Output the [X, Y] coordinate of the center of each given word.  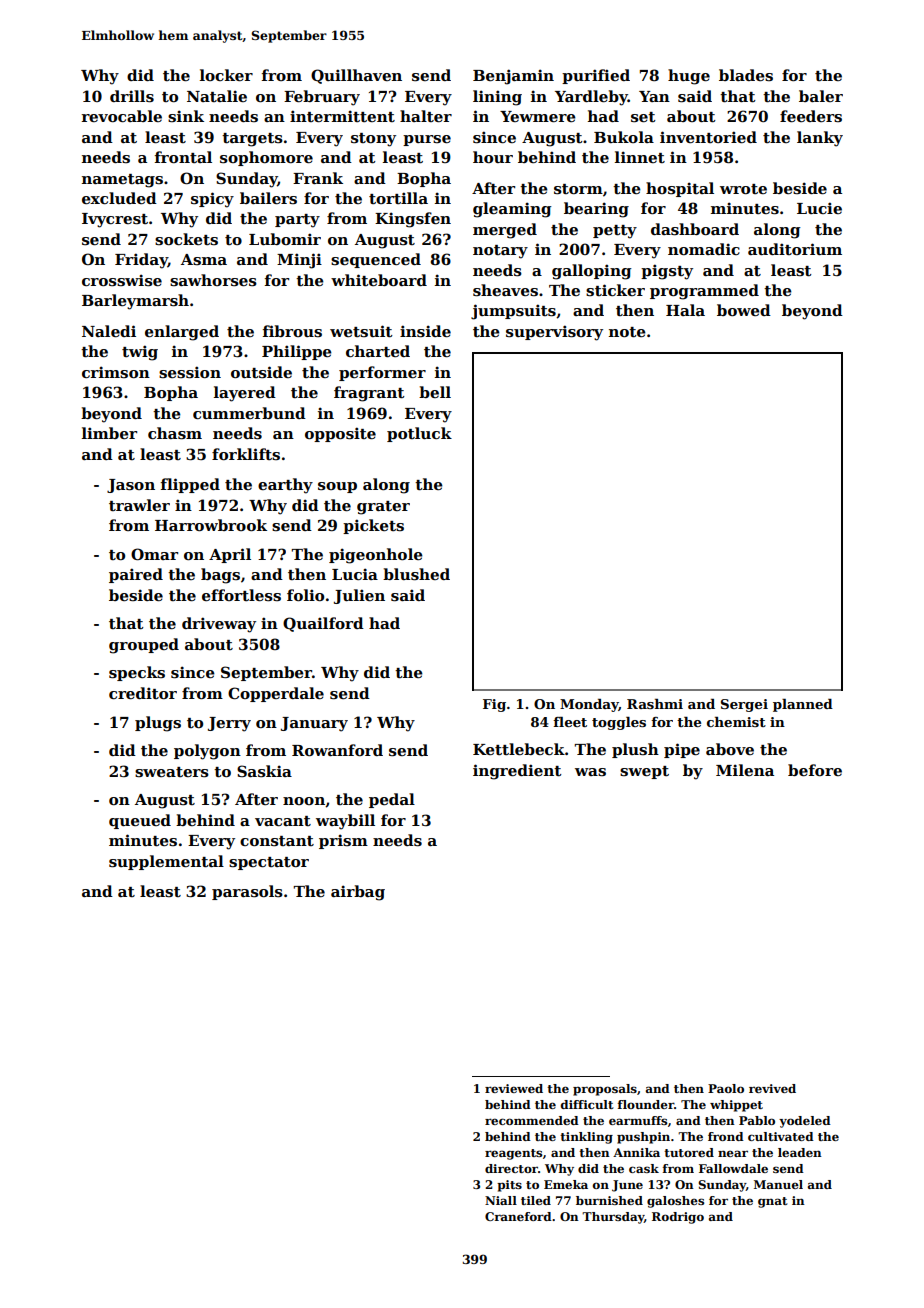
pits [509, 1186]
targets [252, 140]
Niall [501, 1200]
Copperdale [276, 694]
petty [615, 232]
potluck [419, 434]
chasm [175, 433]
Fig [494, 705]
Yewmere [538, 116]
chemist [736, 722]
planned [803, 705]
